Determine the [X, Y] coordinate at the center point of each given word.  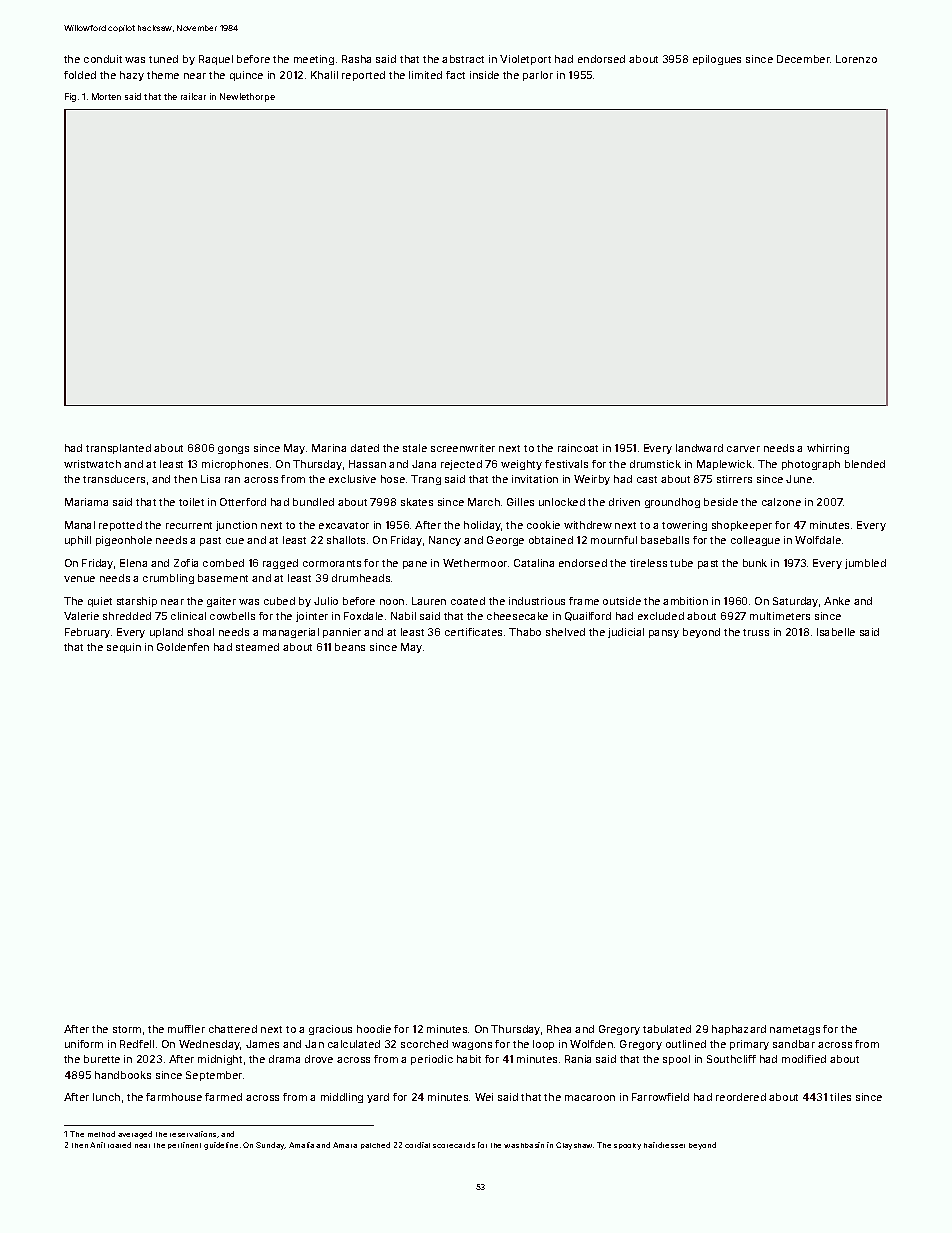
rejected [461, 465]
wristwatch [92, 464]
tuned [163, 59]
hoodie [374, 1029]
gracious [330, 1030]
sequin [124, 648]
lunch [106, 1097]
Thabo [525, 632]
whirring [828, 449]
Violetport [525, 60]
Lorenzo [856, 59]
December [803, 59]
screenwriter [463, 448]
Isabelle [836, 632]
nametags [795, 1030]
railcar [193, 96]
